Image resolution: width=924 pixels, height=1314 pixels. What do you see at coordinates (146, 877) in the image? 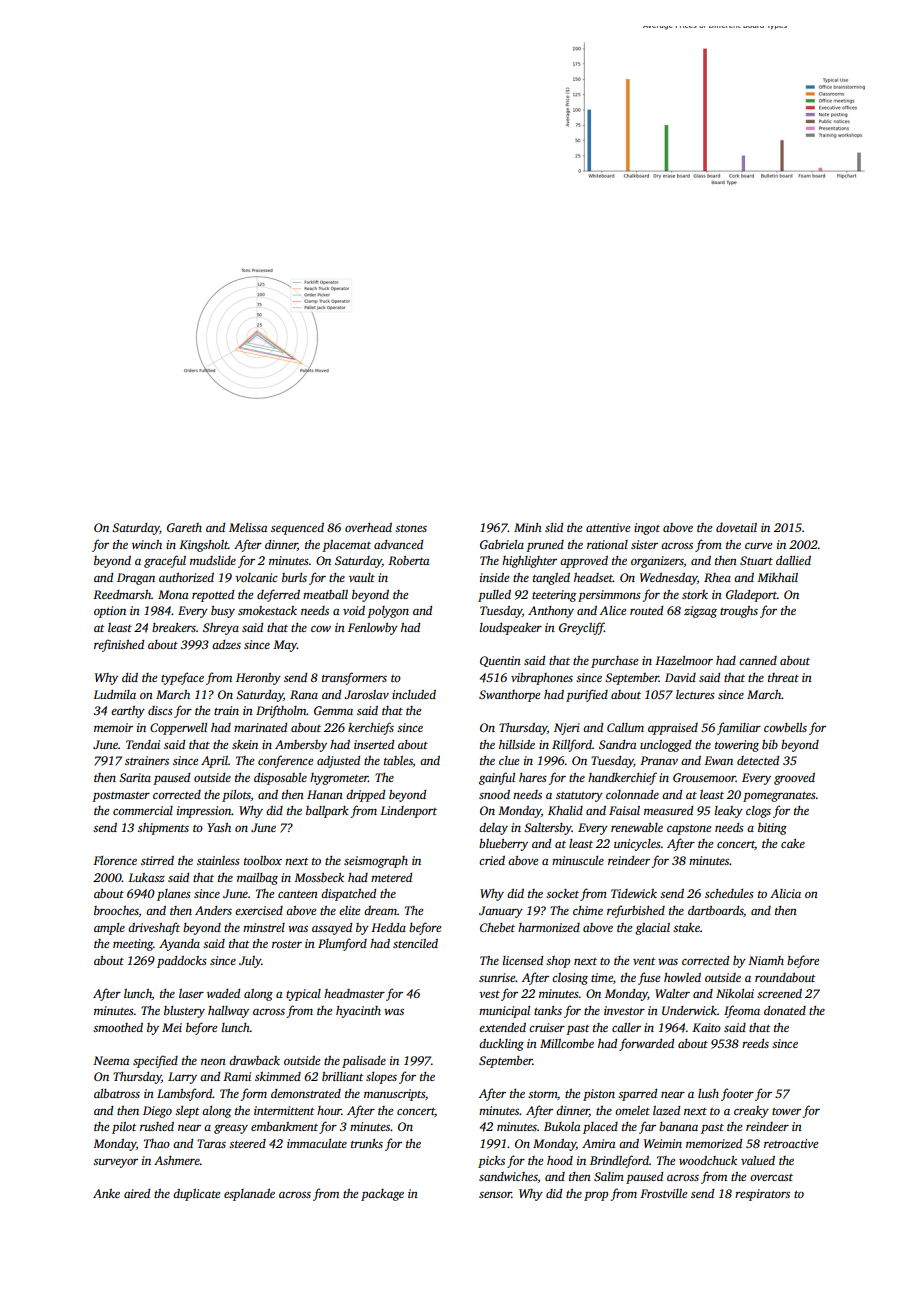
I see `Lukasz` at bounding box center [146, 877].
